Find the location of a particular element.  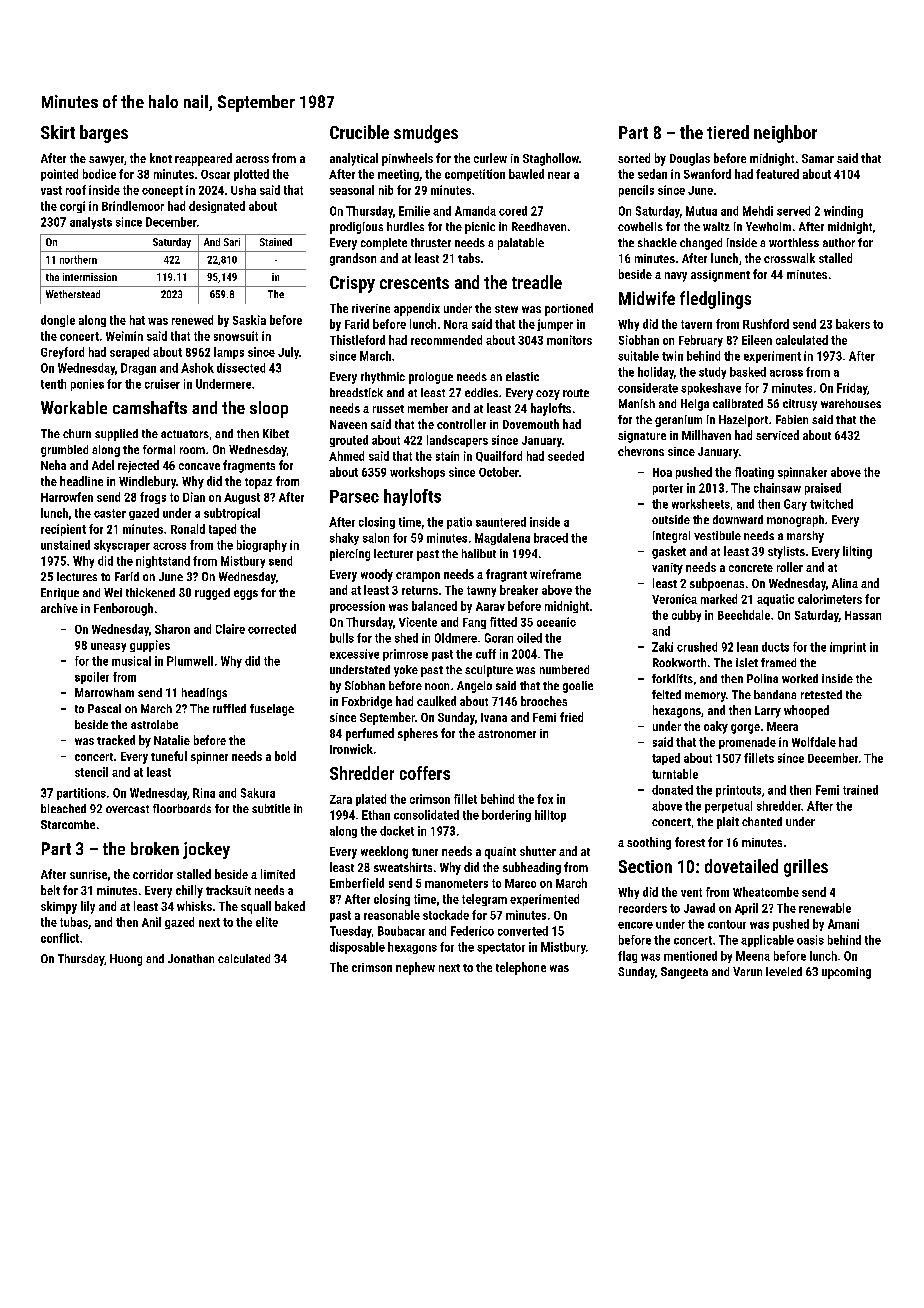

eggs is located at coordinates (246, 595).
